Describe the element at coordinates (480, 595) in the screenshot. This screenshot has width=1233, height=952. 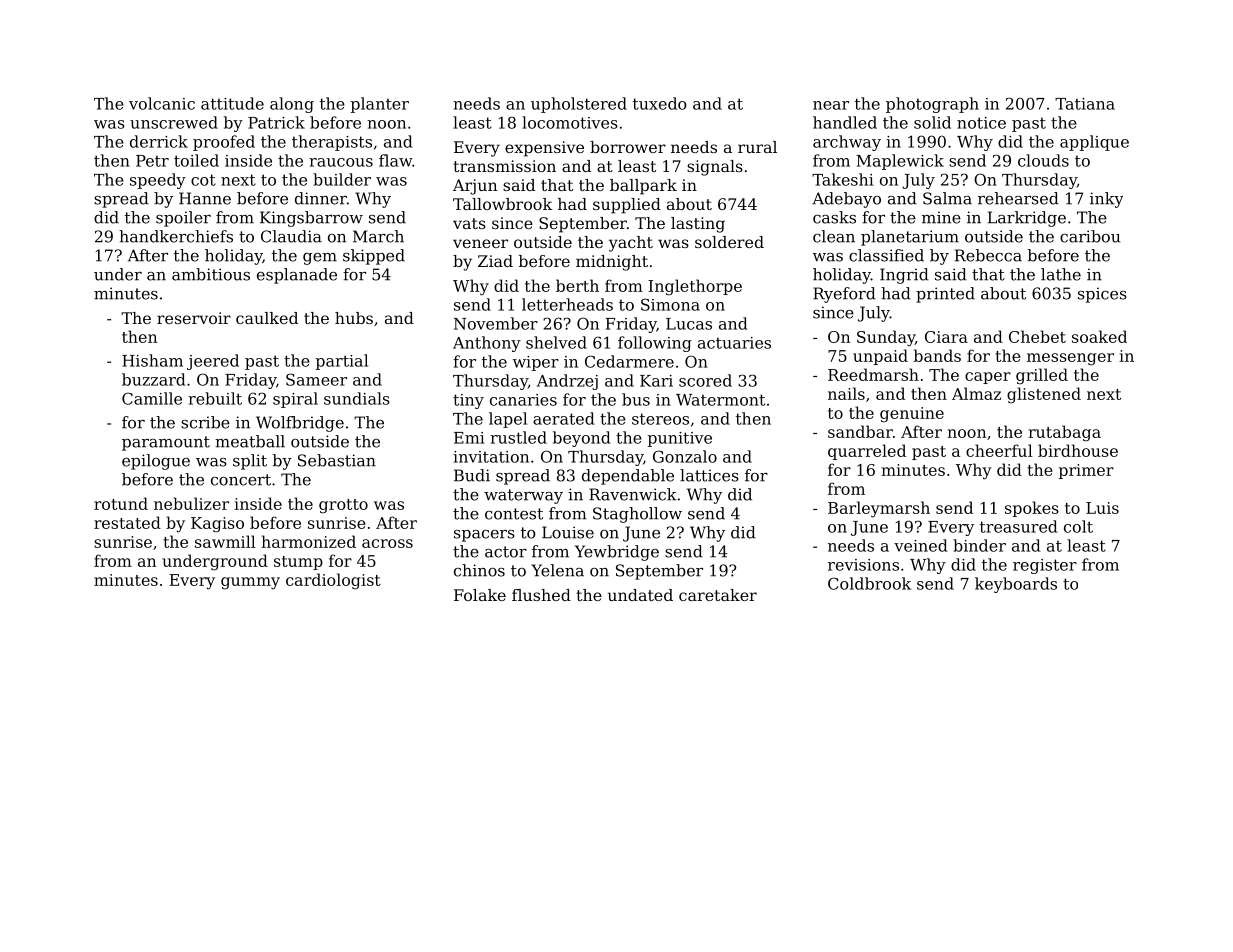
I see `Folake` at that location.
